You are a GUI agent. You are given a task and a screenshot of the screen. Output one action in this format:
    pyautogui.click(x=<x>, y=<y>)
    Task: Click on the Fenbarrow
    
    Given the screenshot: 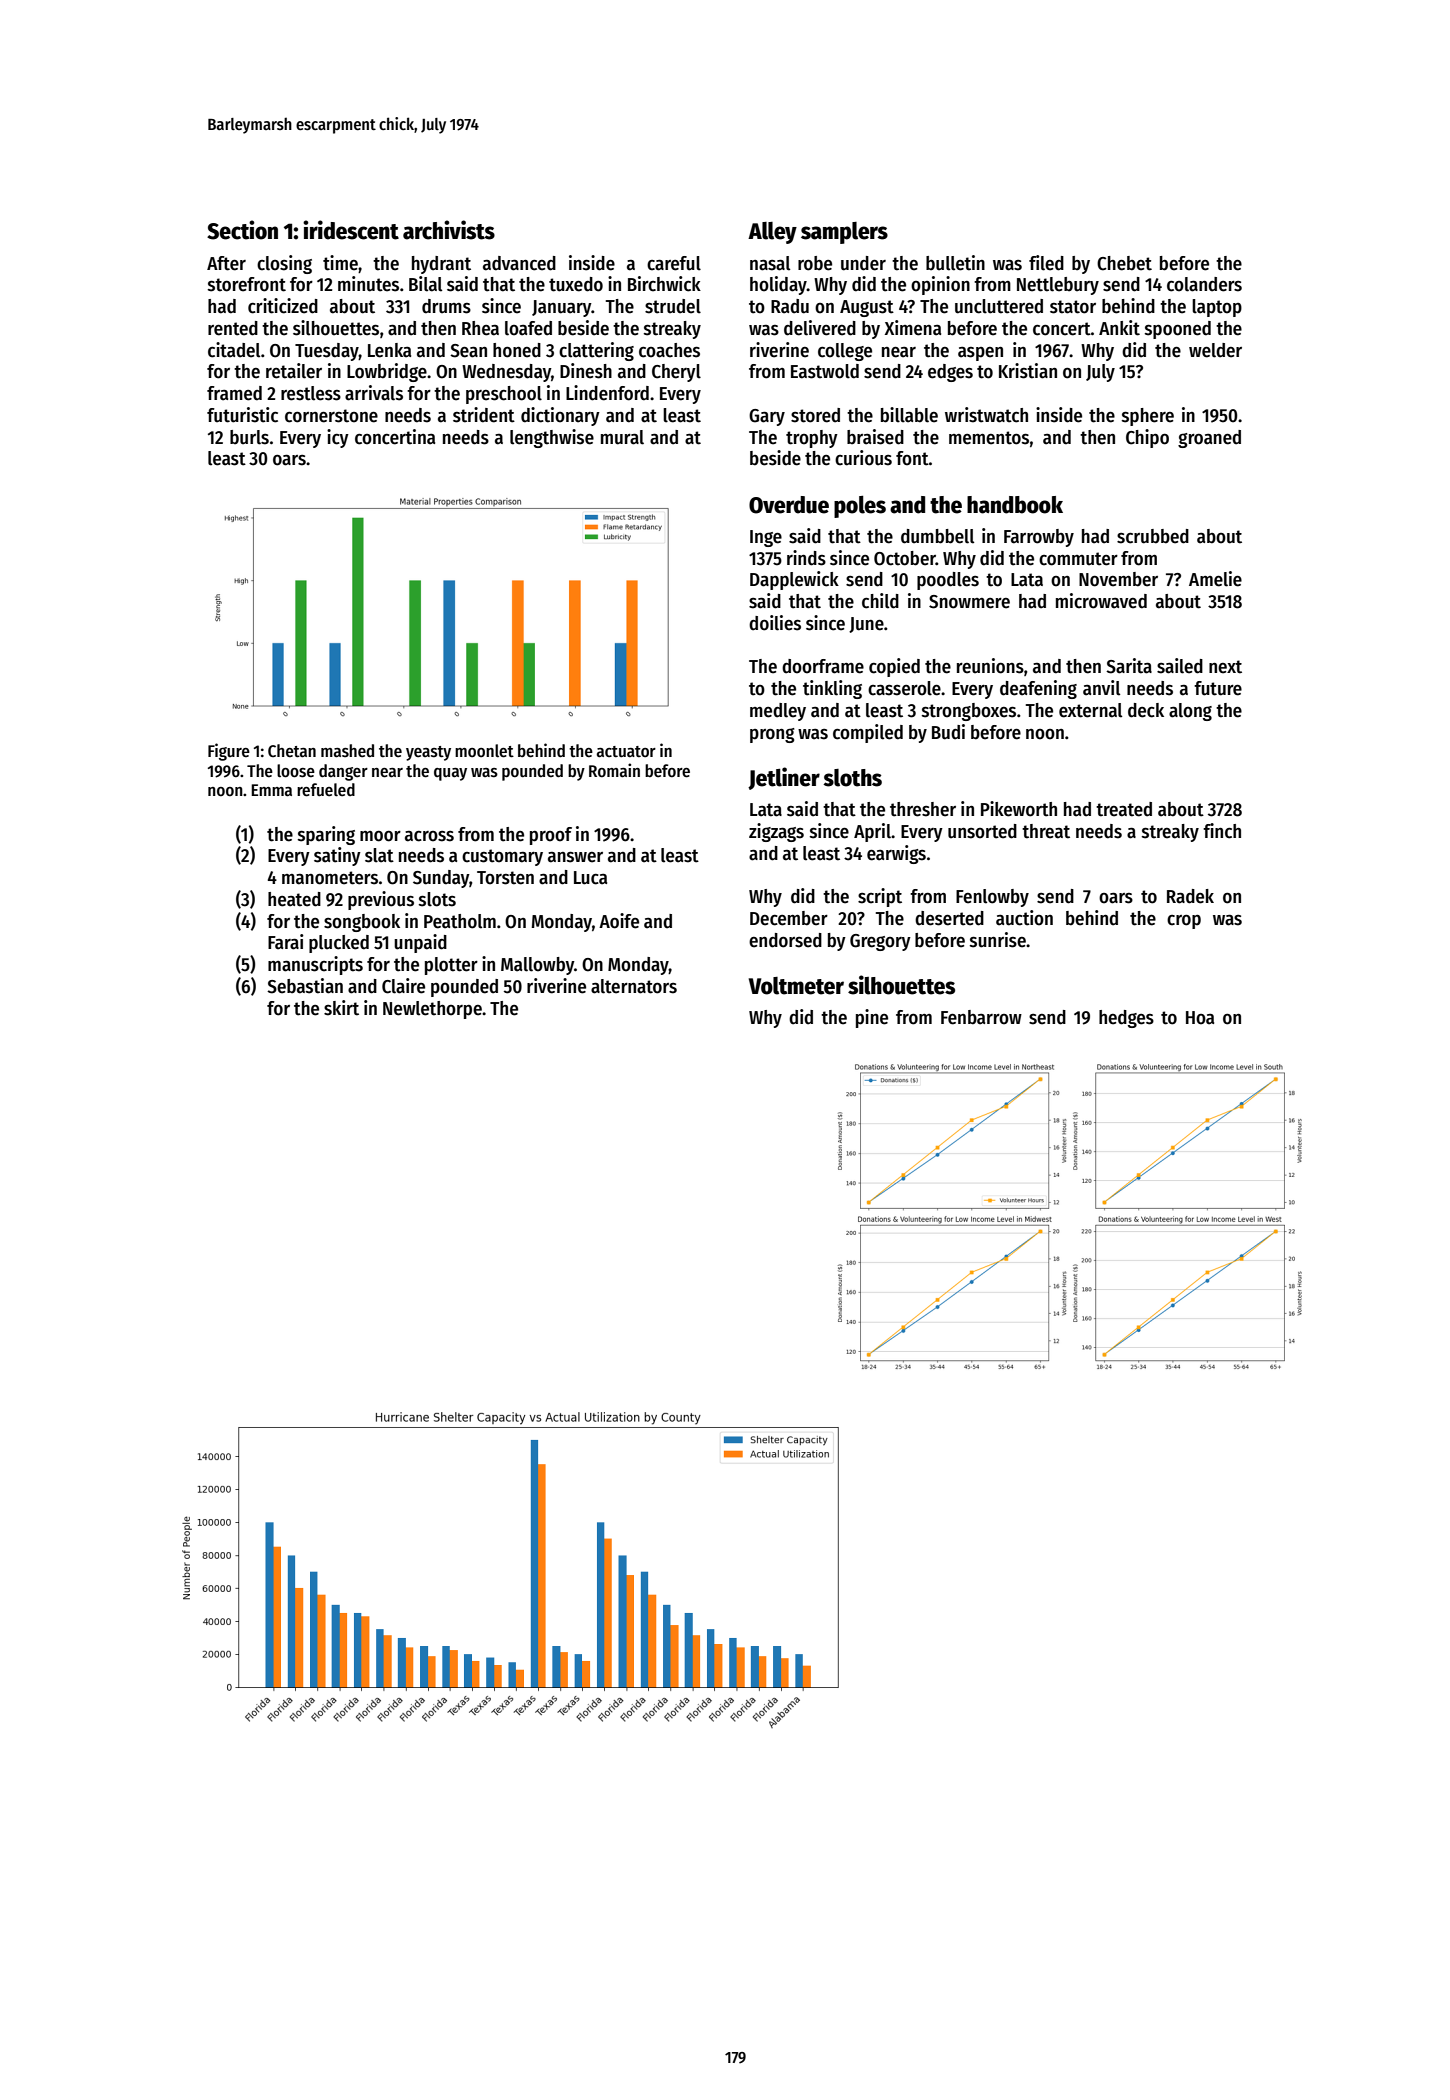 What is the action you would take?
    pyautogui.click(x=981, y=1017)
